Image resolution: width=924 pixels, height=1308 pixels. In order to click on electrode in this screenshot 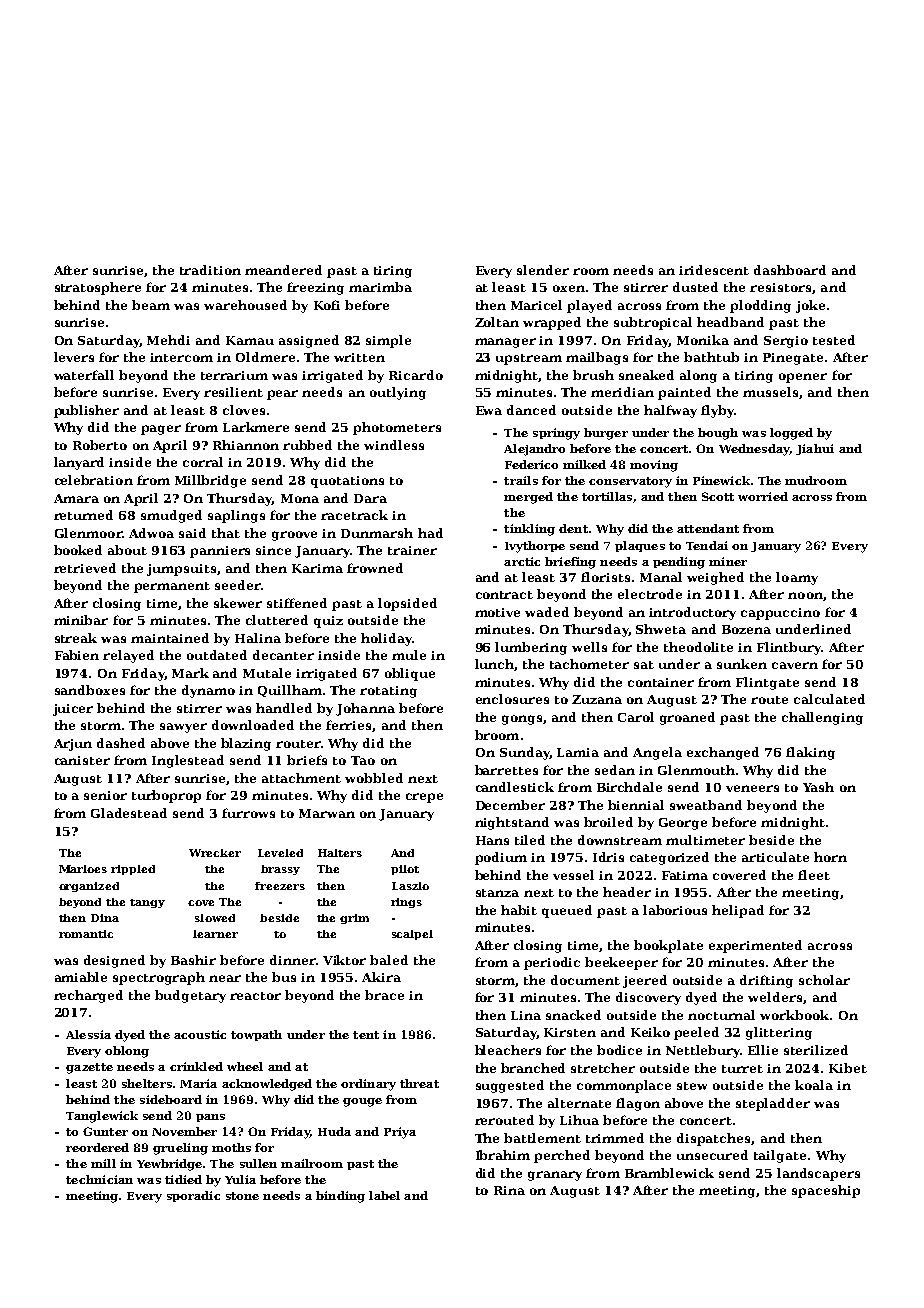, I will do `click(650, 594)`.
